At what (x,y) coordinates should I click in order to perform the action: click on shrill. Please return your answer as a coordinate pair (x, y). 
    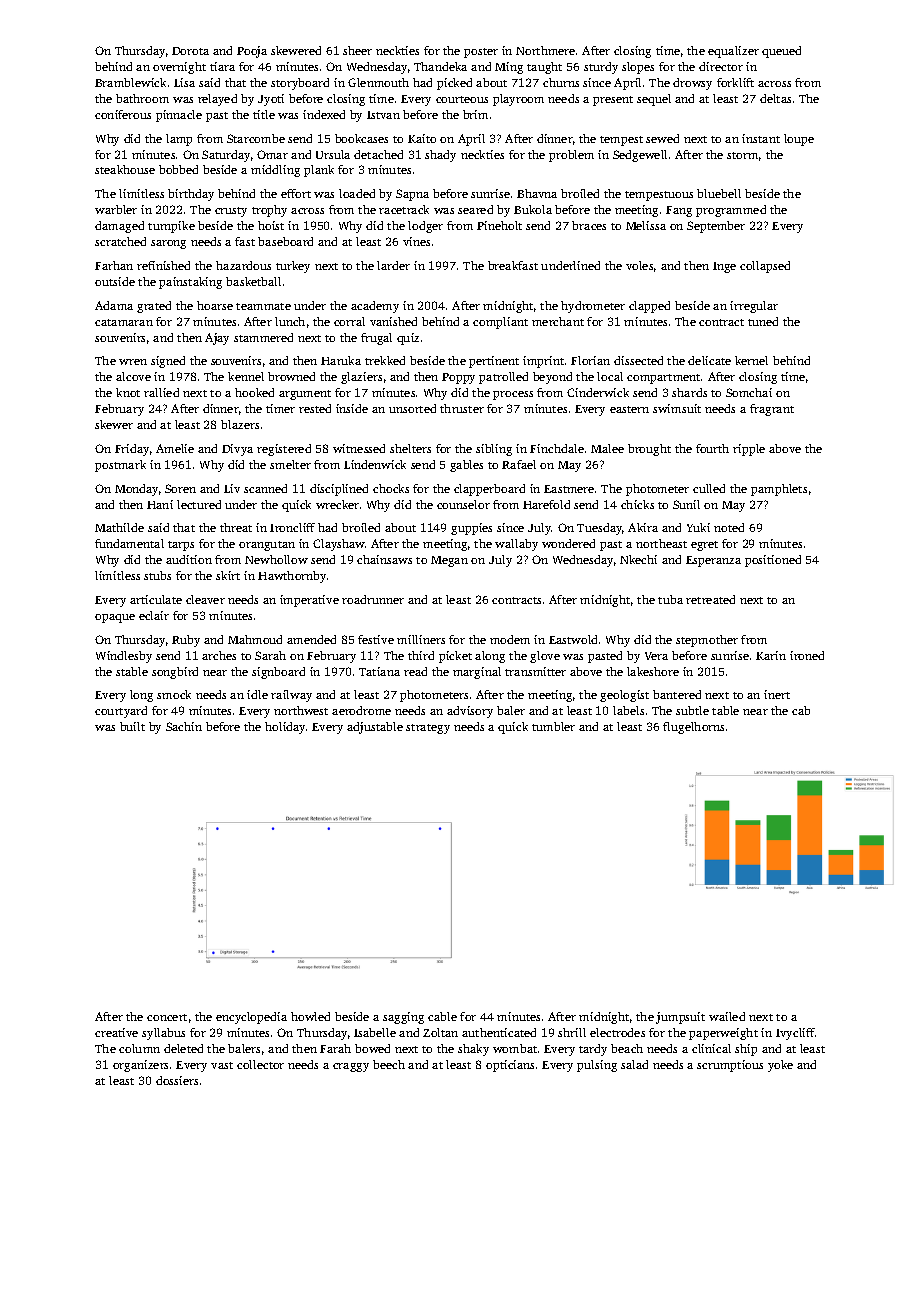
    Looking at the image, I should click on (572, 1032).
